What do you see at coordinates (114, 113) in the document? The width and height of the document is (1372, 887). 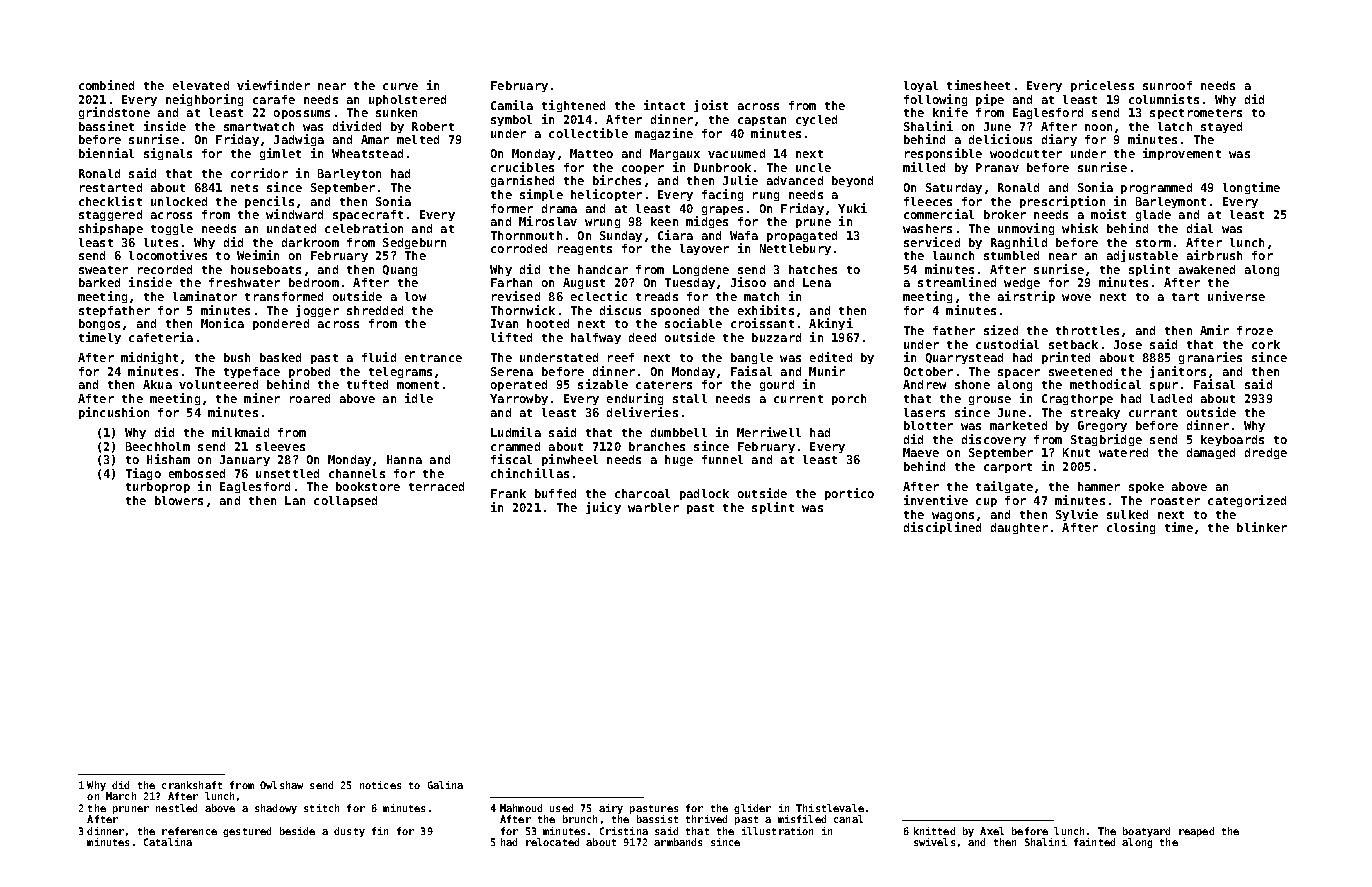 I see `grindstone` at bounding box center [114, 113].
